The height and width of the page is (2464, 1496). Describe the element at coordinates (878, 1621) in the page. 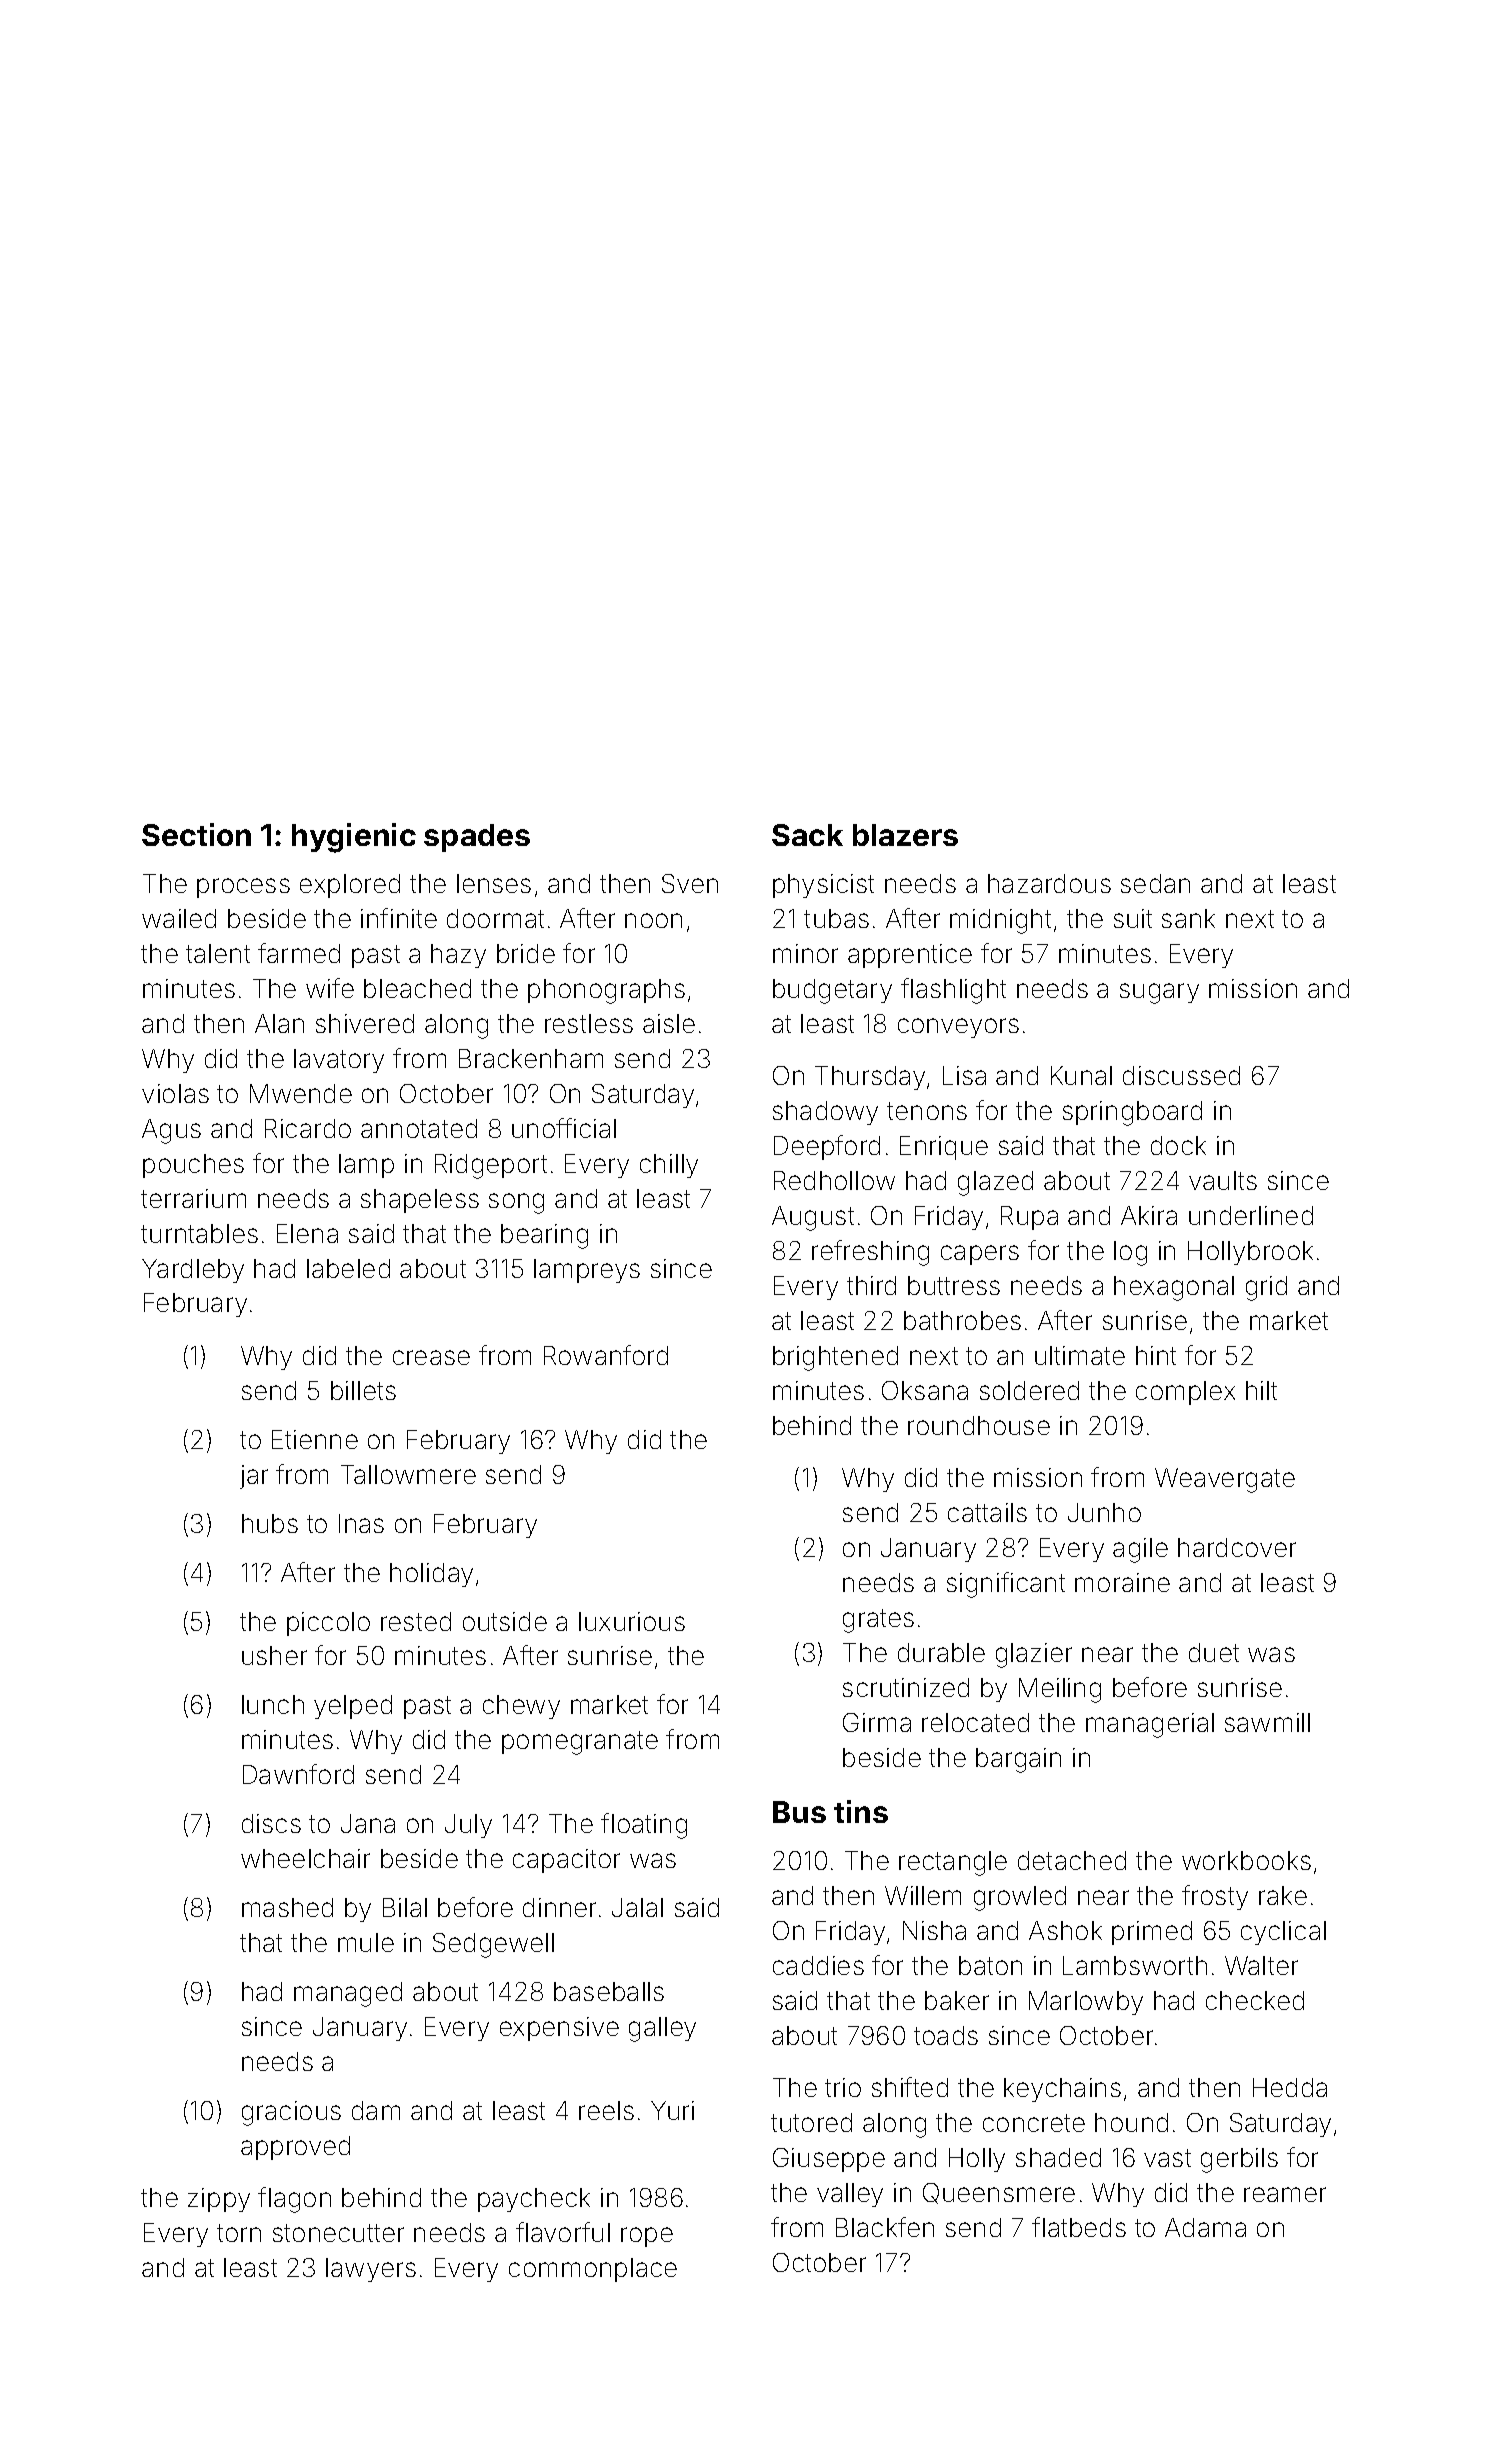

I see `grates` at that location.
